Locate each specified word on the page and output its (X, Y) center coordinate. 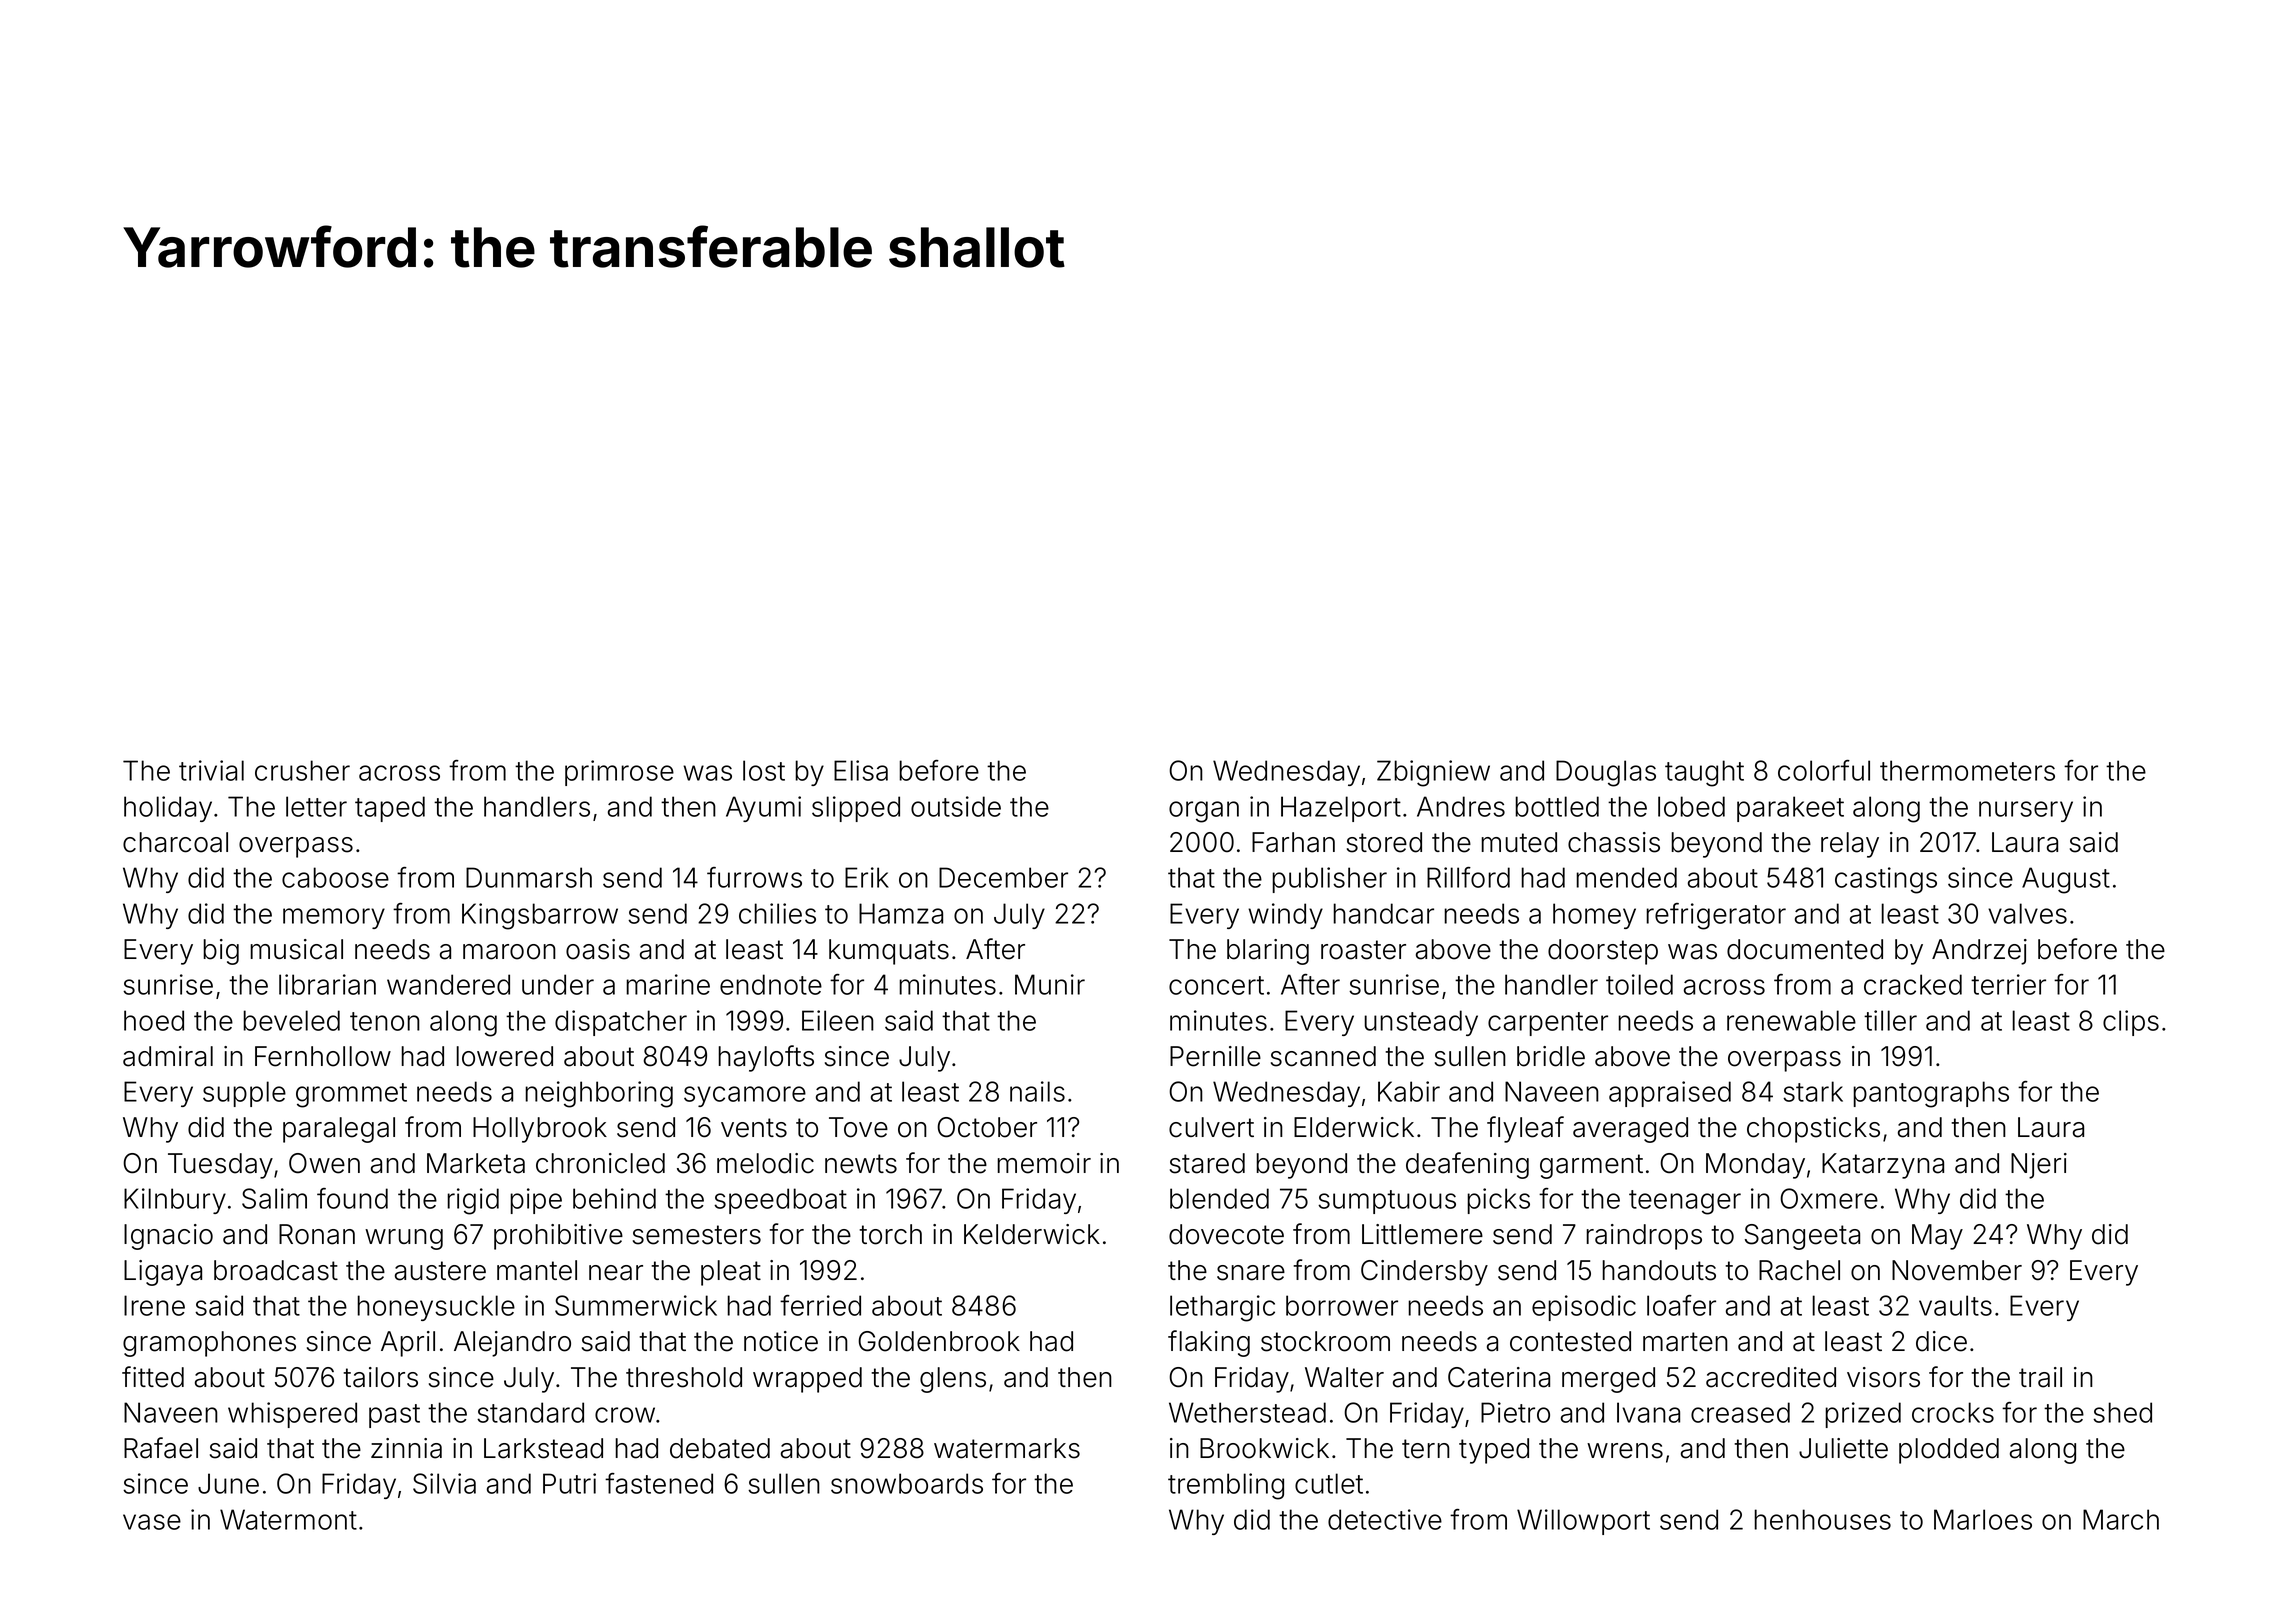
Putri (569, 1483)
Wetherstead (1247, 1412)
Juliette (1843, 1448)
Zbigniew (1433, 773)
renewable (1791, 1020)
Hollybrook (540, 1130)
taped (390, 809)
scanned (1323, 1056)
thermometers (1967, 770)
